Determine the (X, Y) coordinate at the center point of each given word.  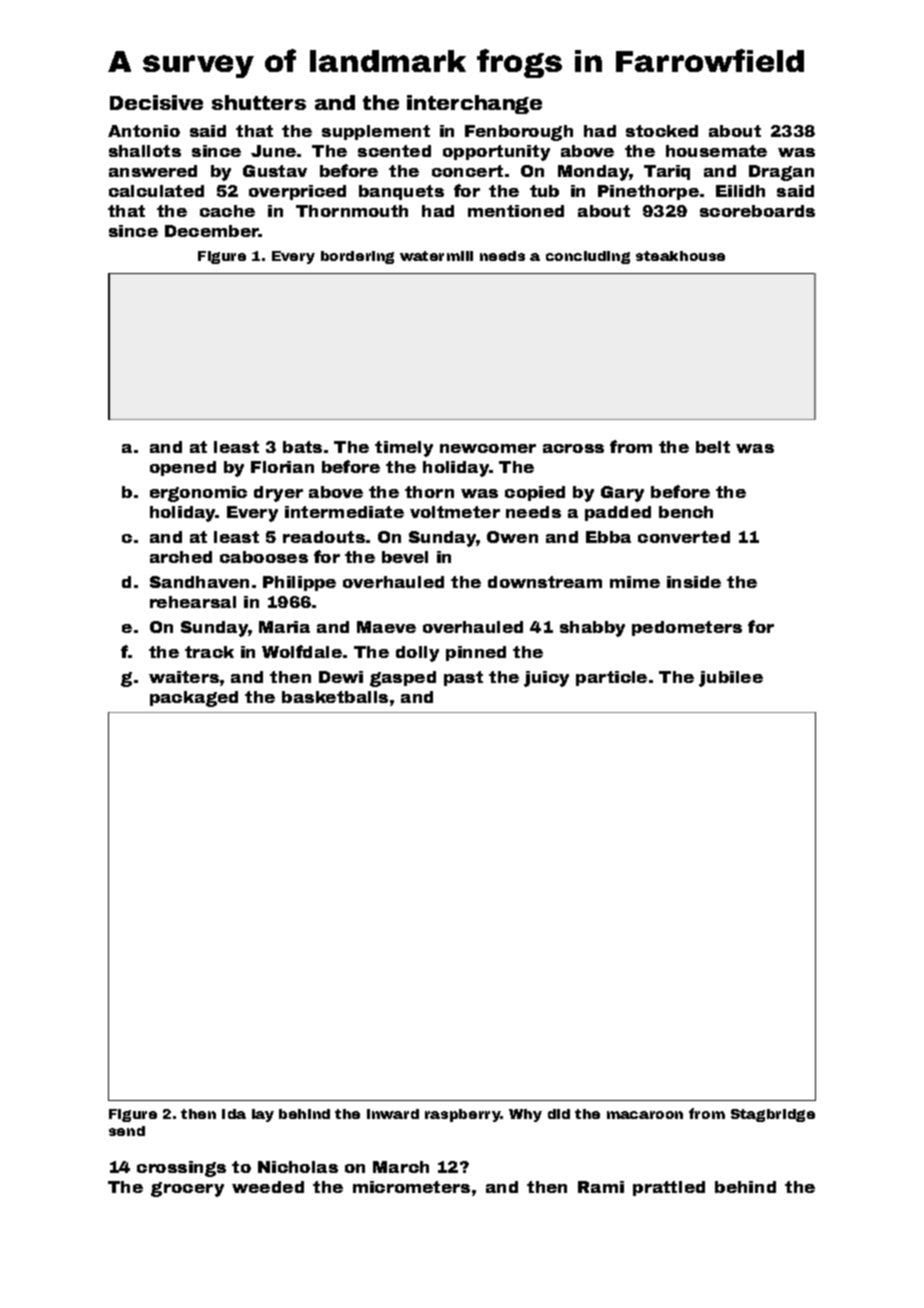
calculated (156, 191)
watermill (436, 256)
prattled (669, 1188)
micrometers (411, 1187)
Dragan (781, 173)
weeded (268, 1187)
